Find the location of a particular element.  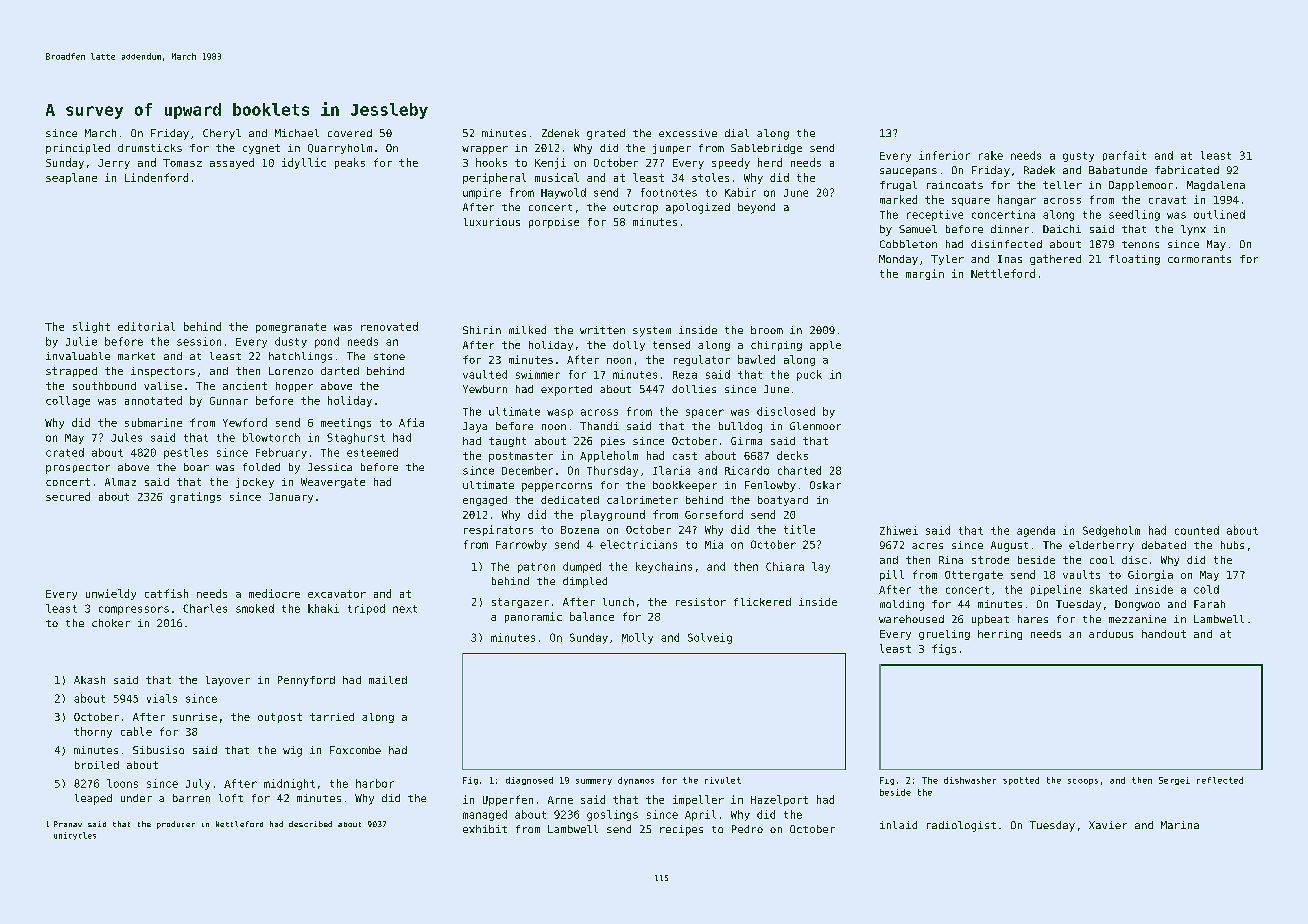

session is located at coordinates (199, 341).
